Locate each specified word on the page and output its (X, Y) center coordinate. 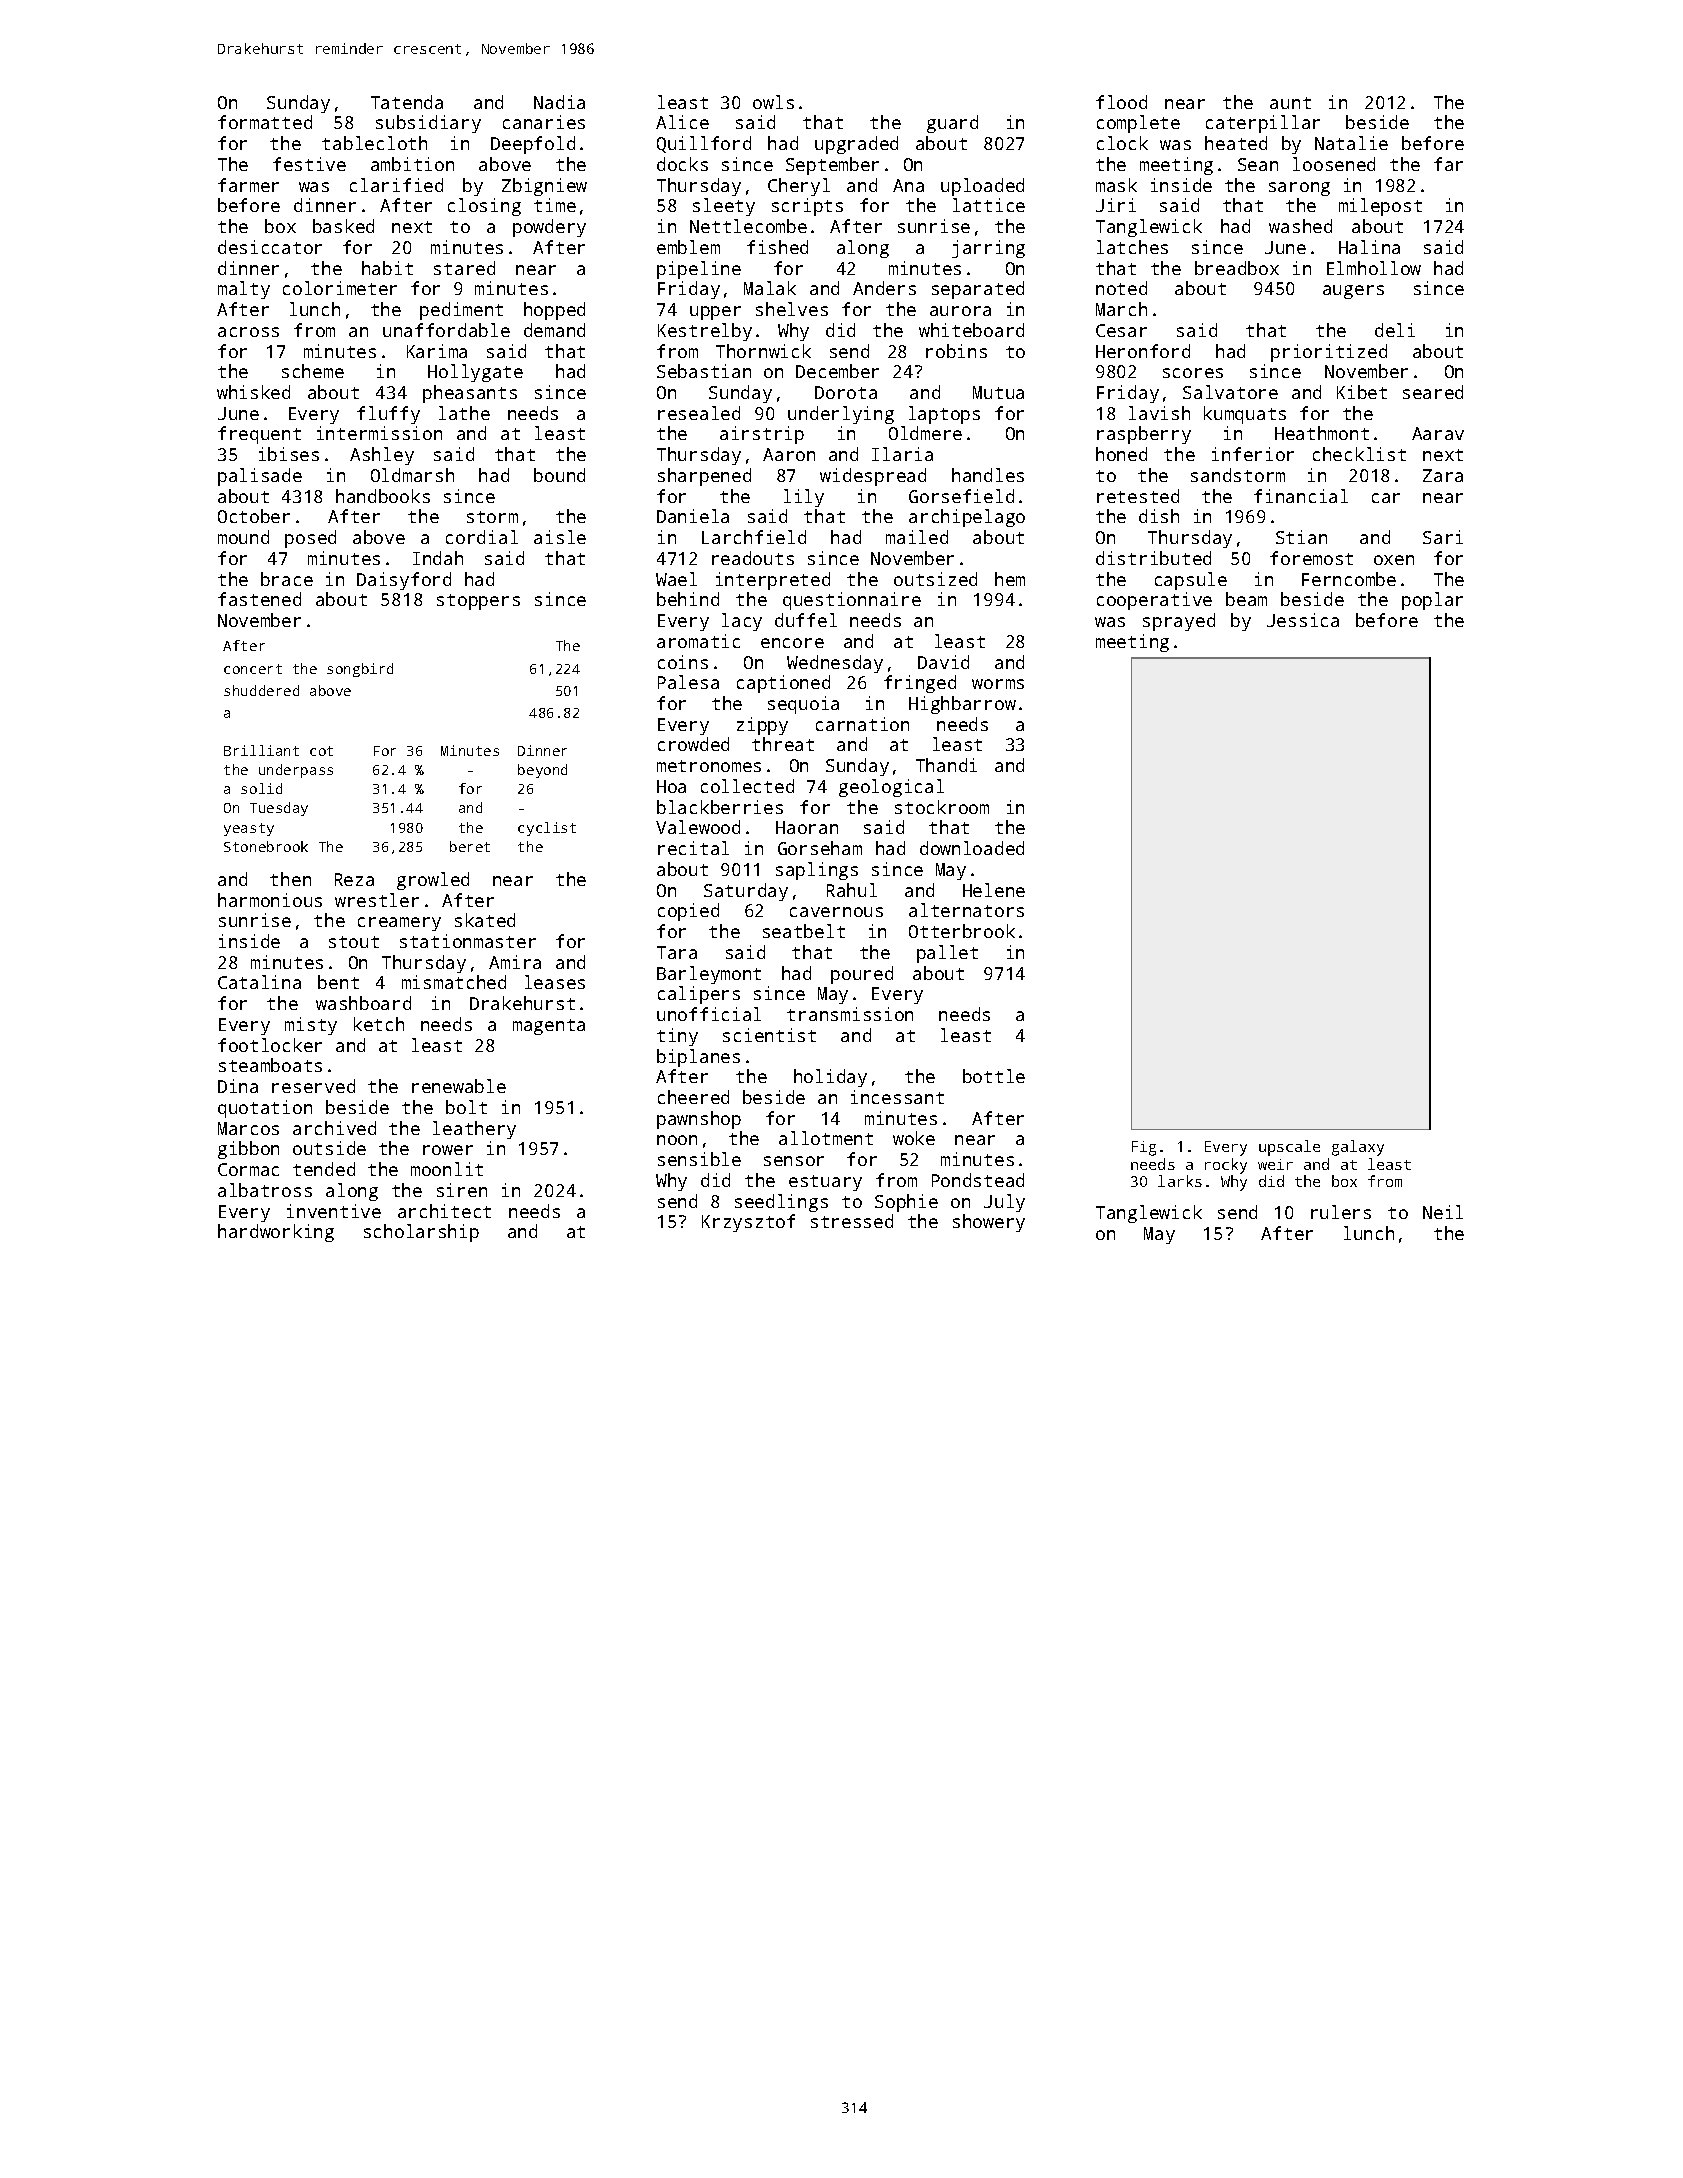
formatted (265, 122)
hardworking (276, 1233)
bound (559, 475)
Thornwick (763, 351)
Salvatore (1230, 392)
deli (1395, 330)
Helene (994, 890)
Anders (884, 288)
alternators (966, 910)
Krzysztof (748, 1223)
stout (354, 942)
